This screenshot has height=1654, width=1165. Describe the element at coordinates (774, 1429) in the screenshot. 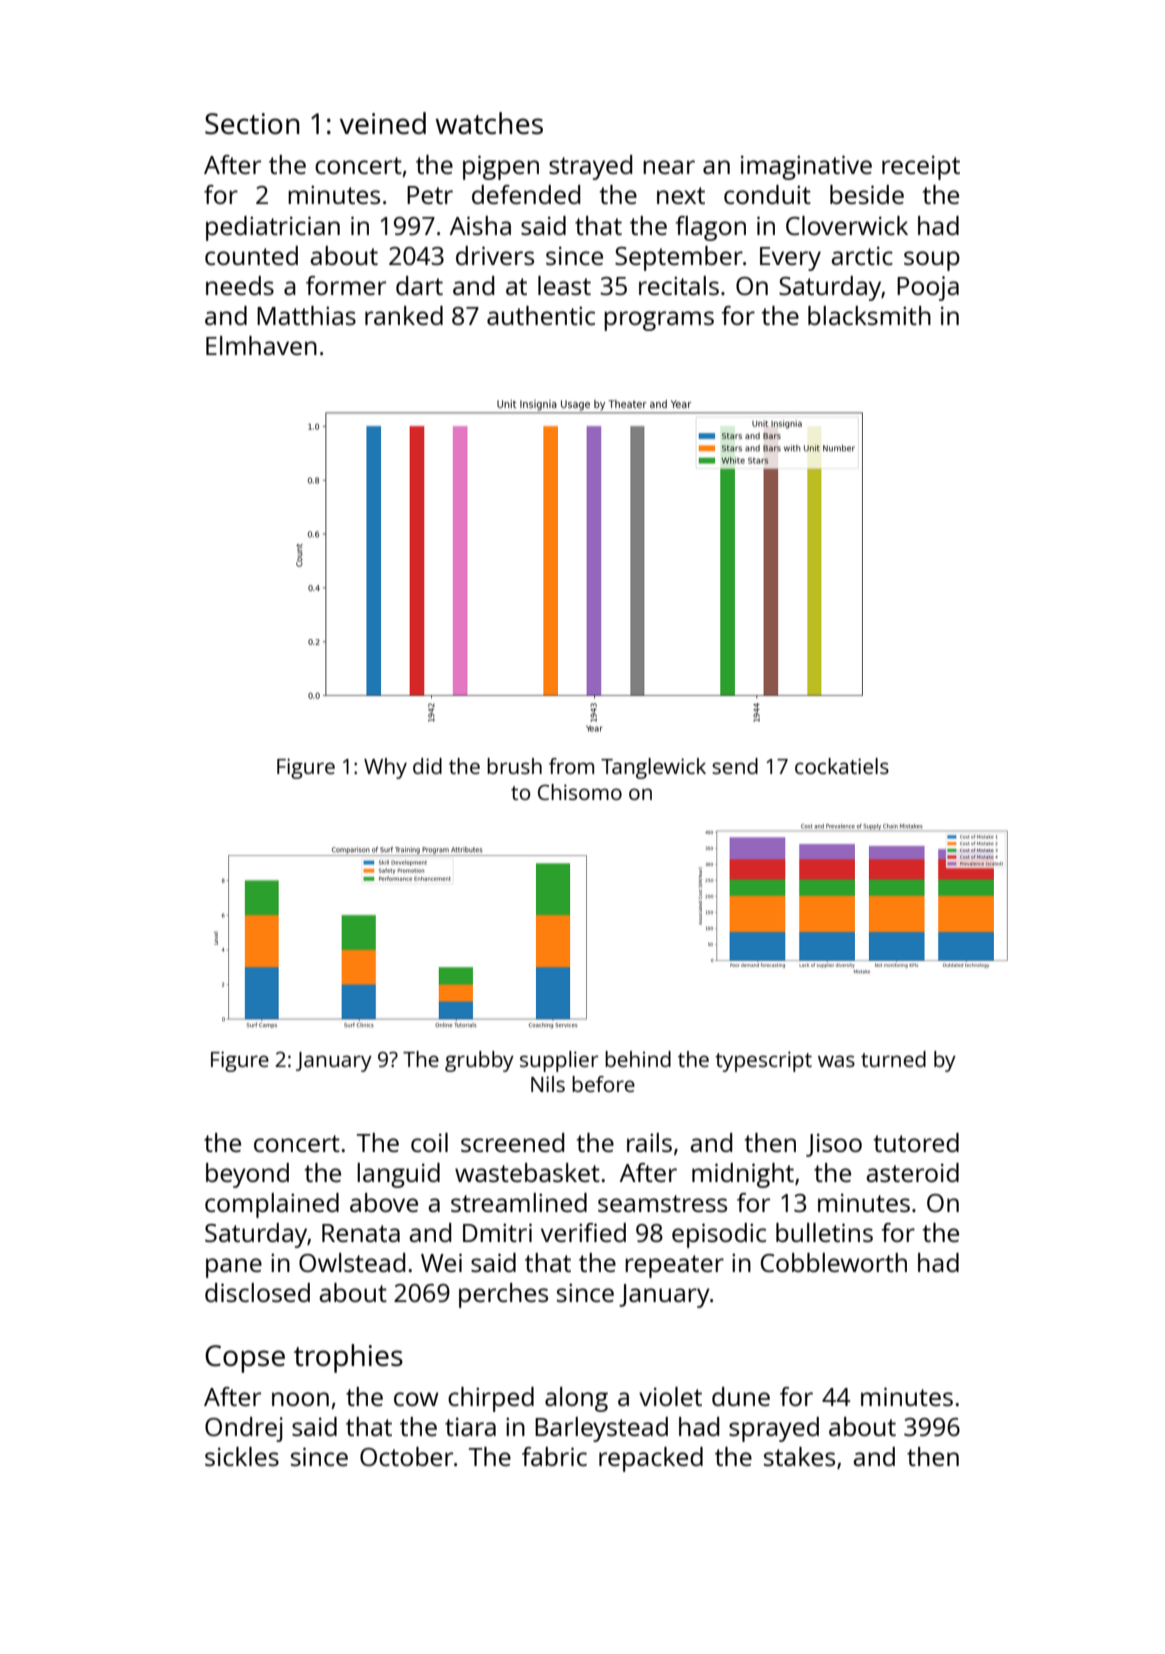

I see `sprayed` at that location.
